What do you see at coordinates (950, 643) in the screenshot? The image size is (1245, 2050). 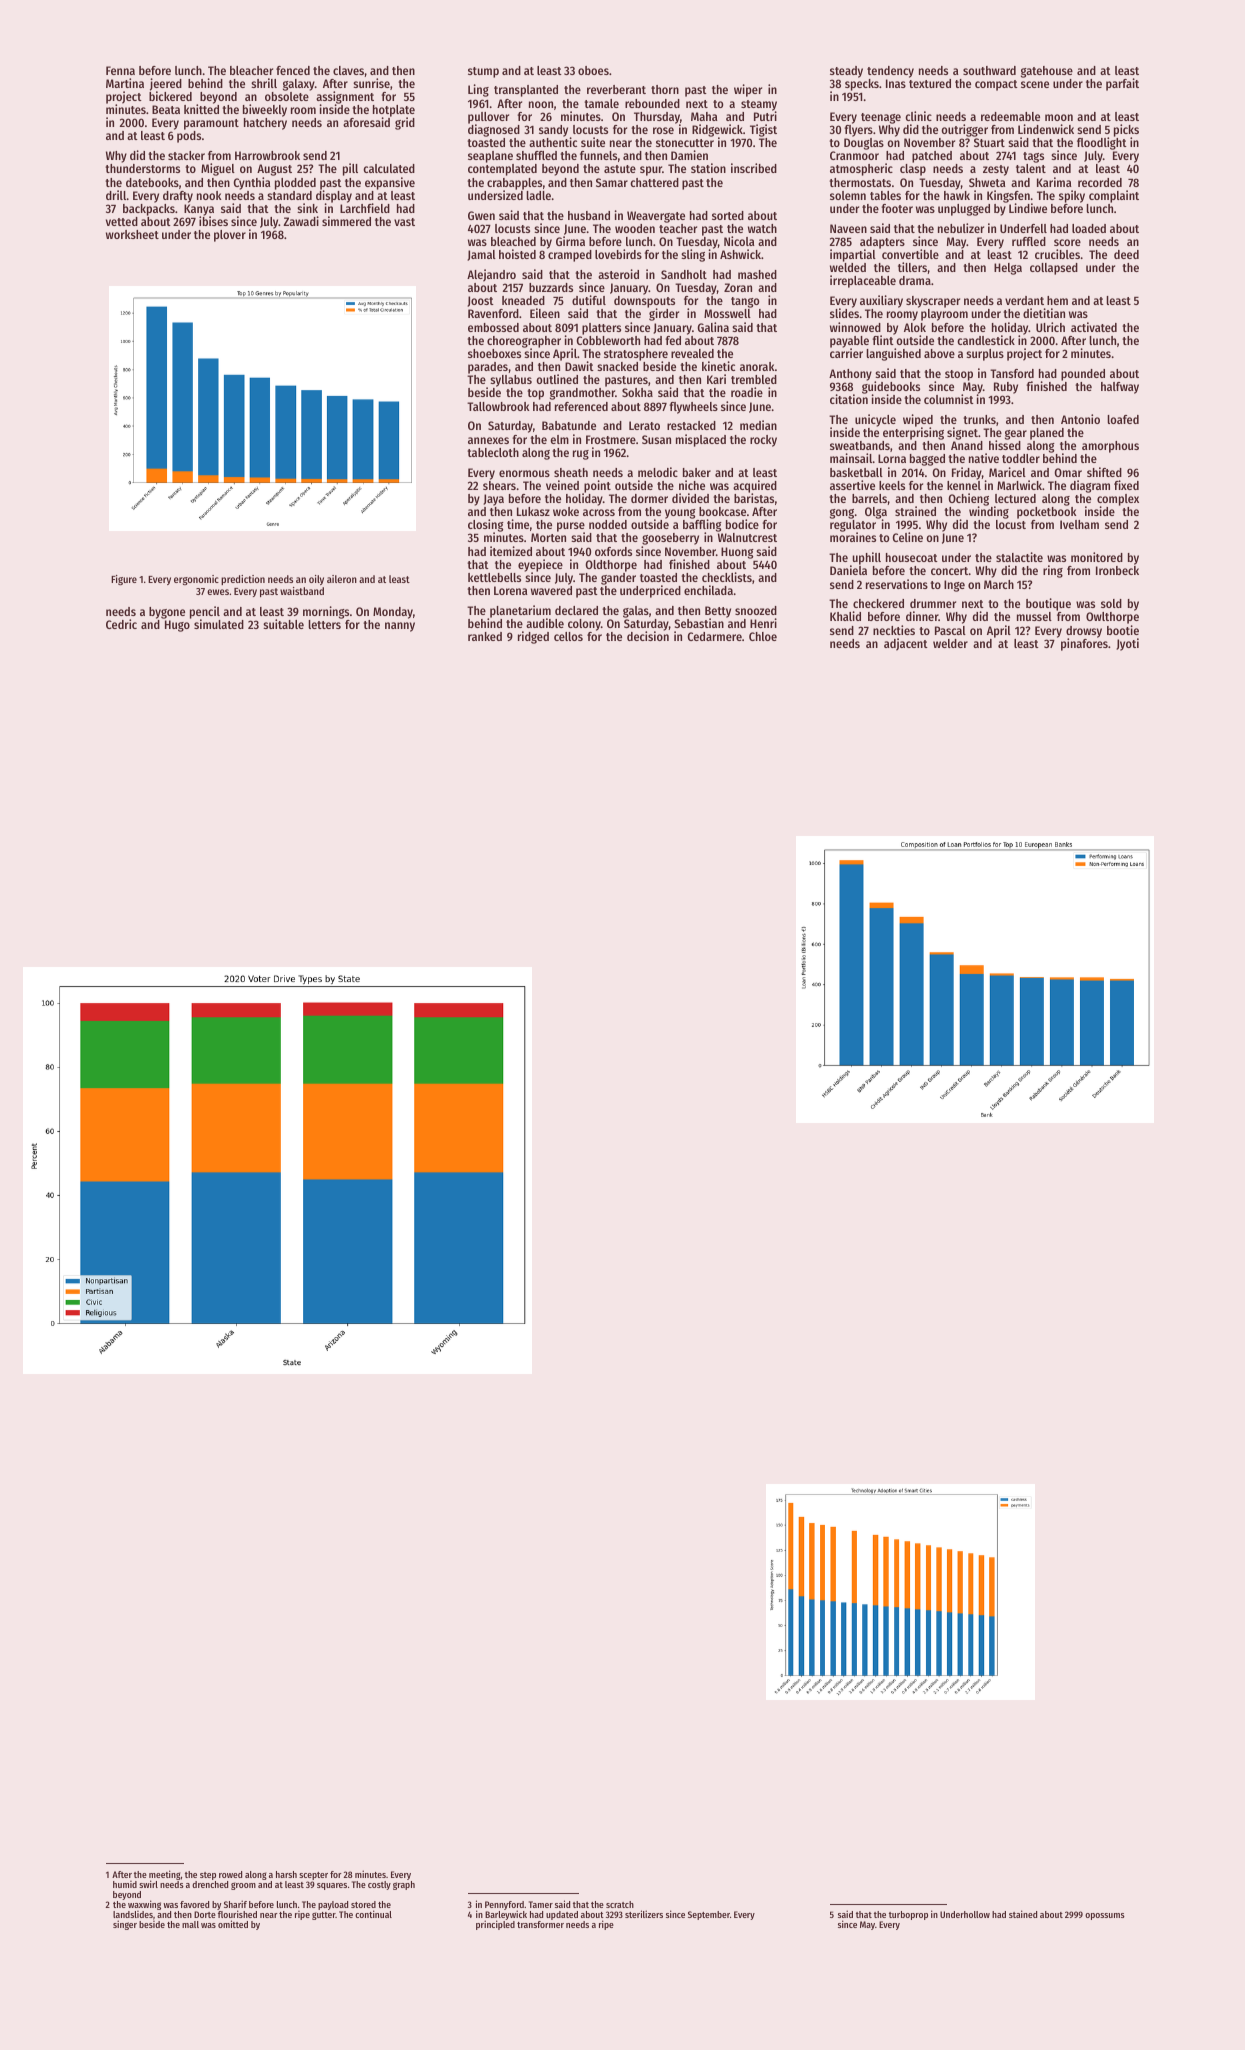 I see `welder` at bounding box center [950, 643].
